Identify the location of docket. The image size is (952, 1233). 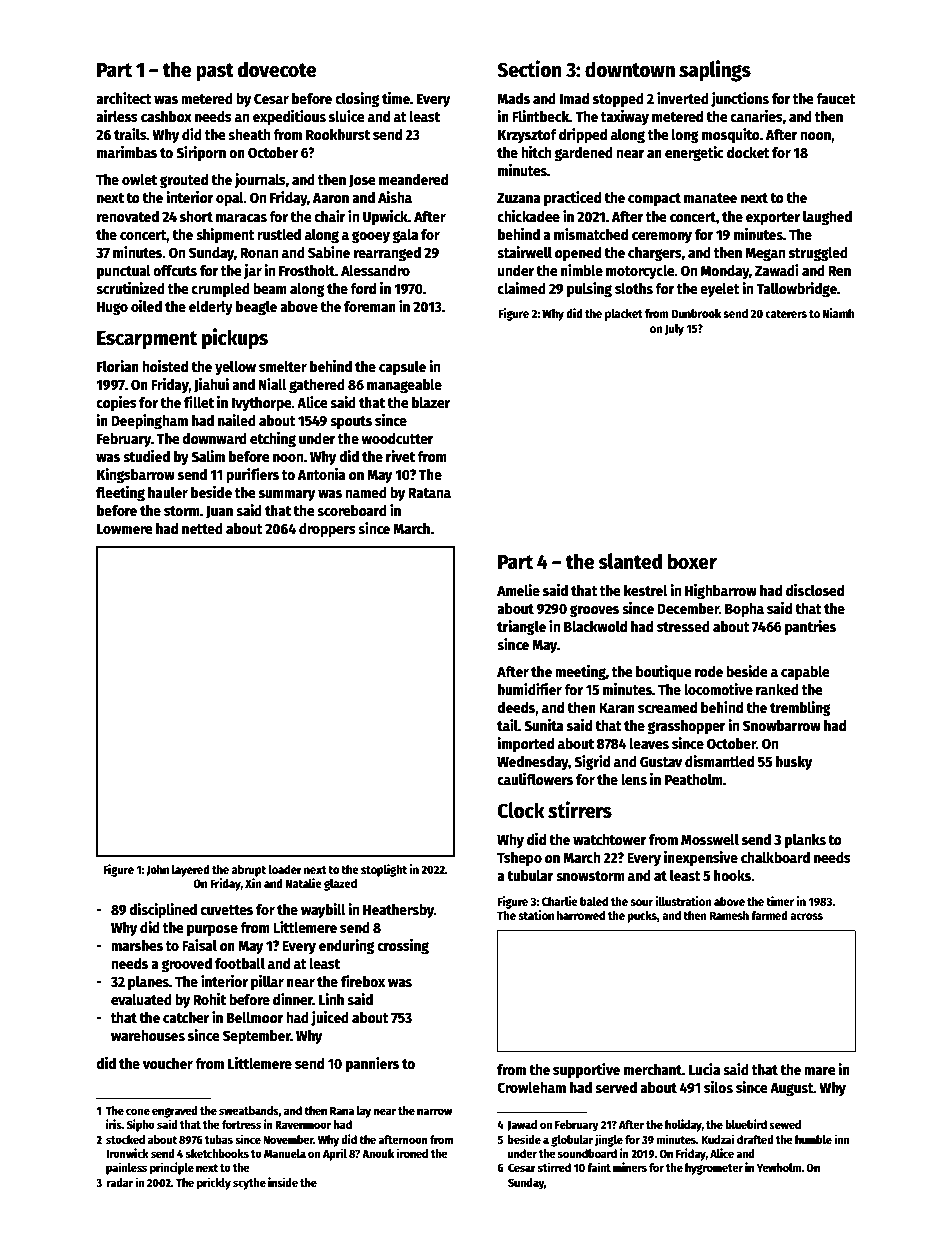
(748, 152).
